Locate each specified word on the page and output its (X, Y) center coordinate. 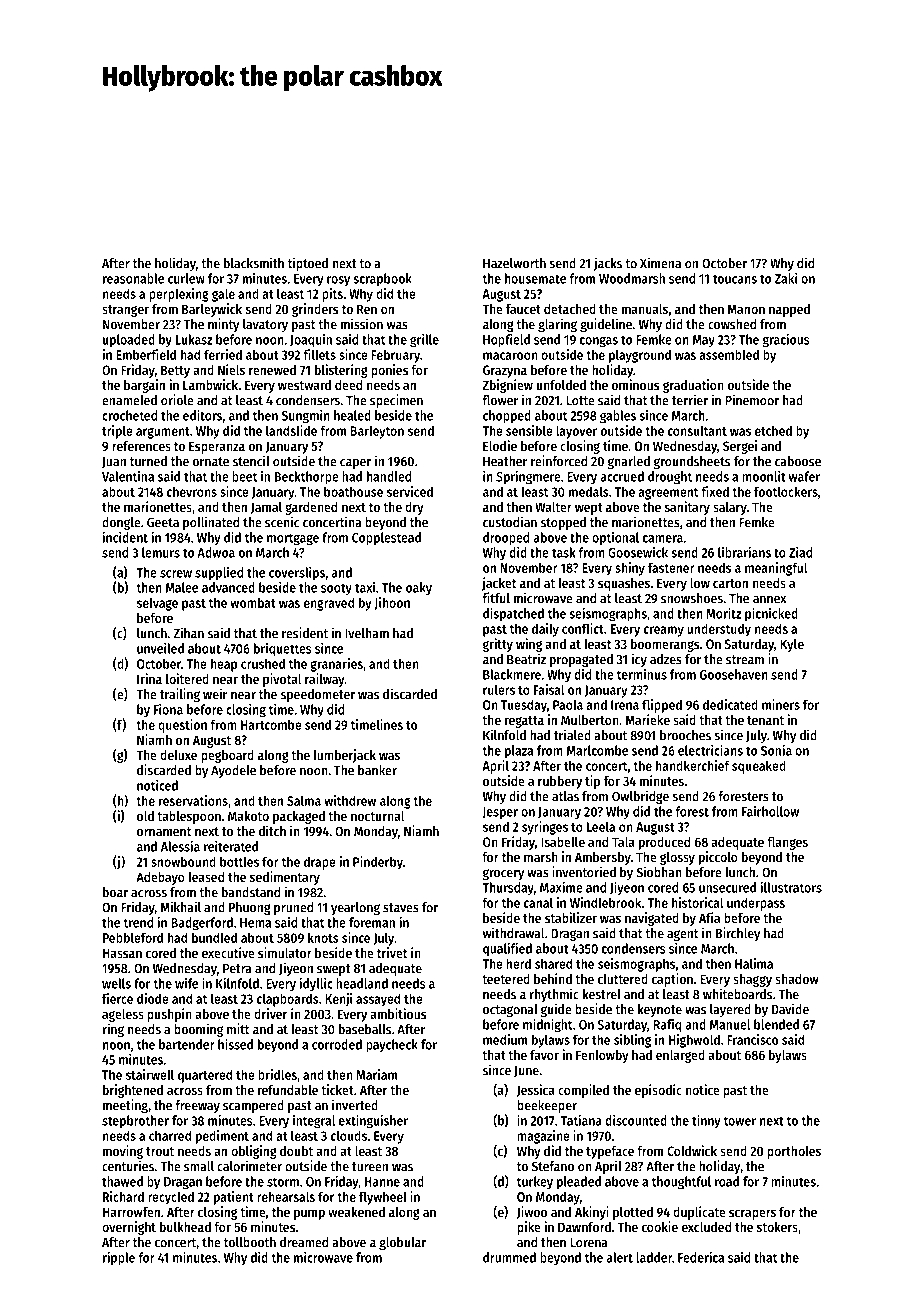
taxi (365, 587)
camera (663, 539)
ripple (119, 1259)
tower (740, 1121)
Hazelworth (514, 263)
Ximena (660, 263)
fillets (319, 354)
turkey (535, 1182)
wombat (253, 602)
